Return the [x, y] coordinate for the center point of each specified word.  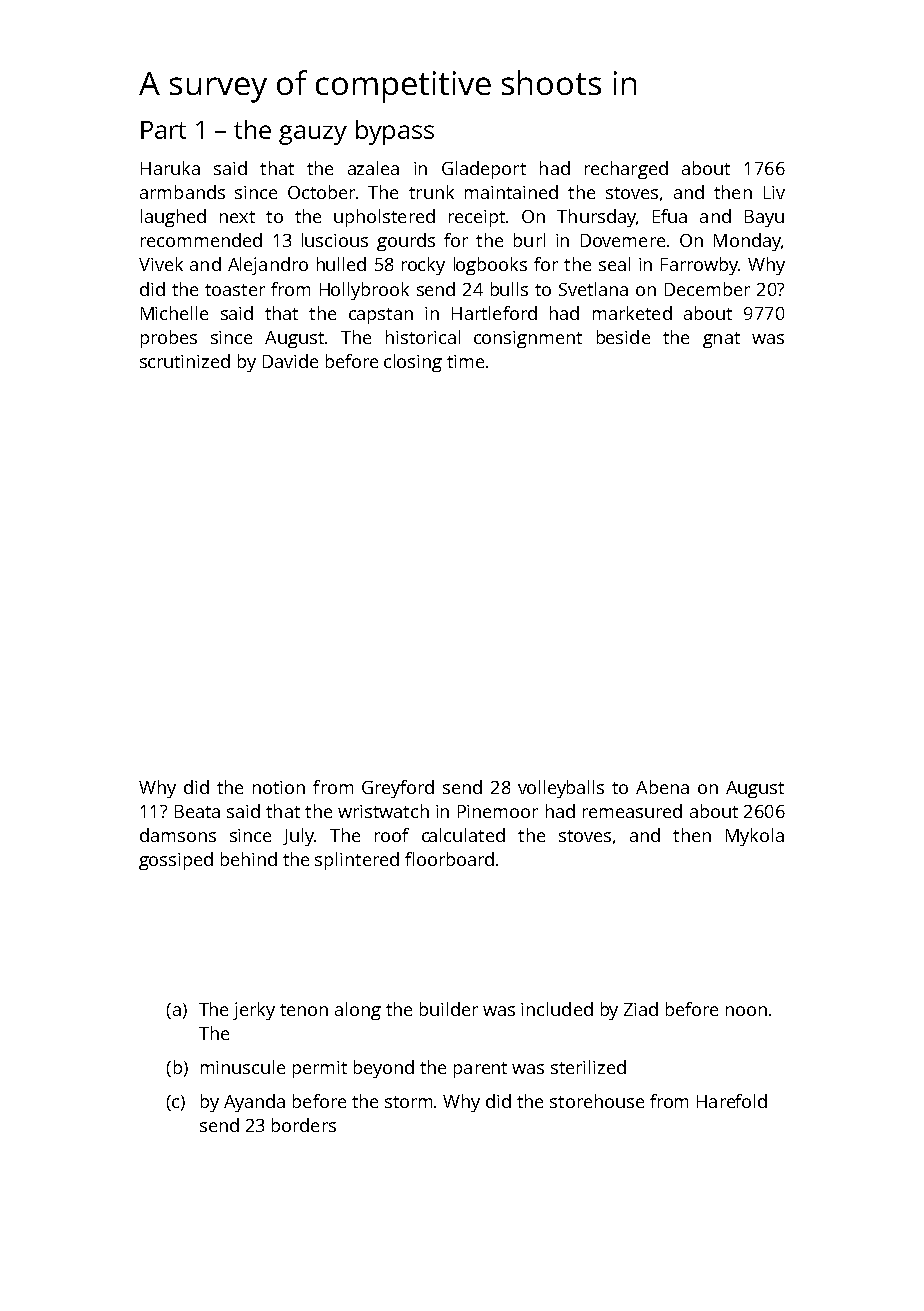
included [557, 1009]
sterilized [588, 1067]
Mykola [755, 837]
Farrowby [699, 266]
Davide [290, 361]
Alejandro [268, 266]
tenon [304, 1010]
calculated [463, 835]
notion [279, 787]
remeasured [632, 811]
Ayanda [254, 1103]
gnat [721, 340]
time [465, 361]
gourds [406, 242]
